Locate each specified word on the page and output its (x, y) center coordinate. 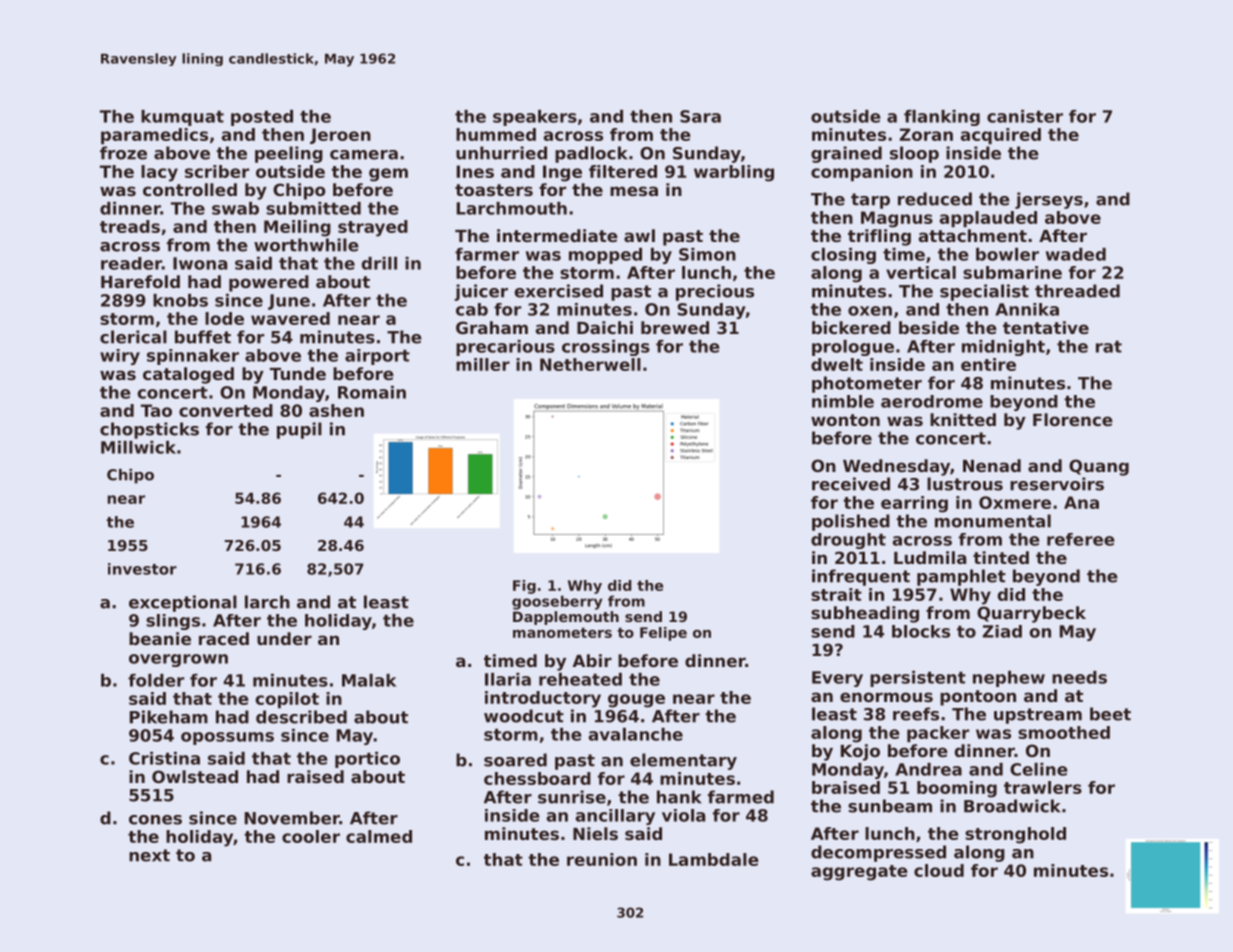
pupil (299, 430)
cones (155, 820)
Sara (700, 116)
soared (515, 760)
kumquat (182, 118)
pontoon (978, 698)
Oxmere (1015, 502)
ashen (336, 410)
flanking (942, 118)
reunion (602, 859)
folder (156, 680)
